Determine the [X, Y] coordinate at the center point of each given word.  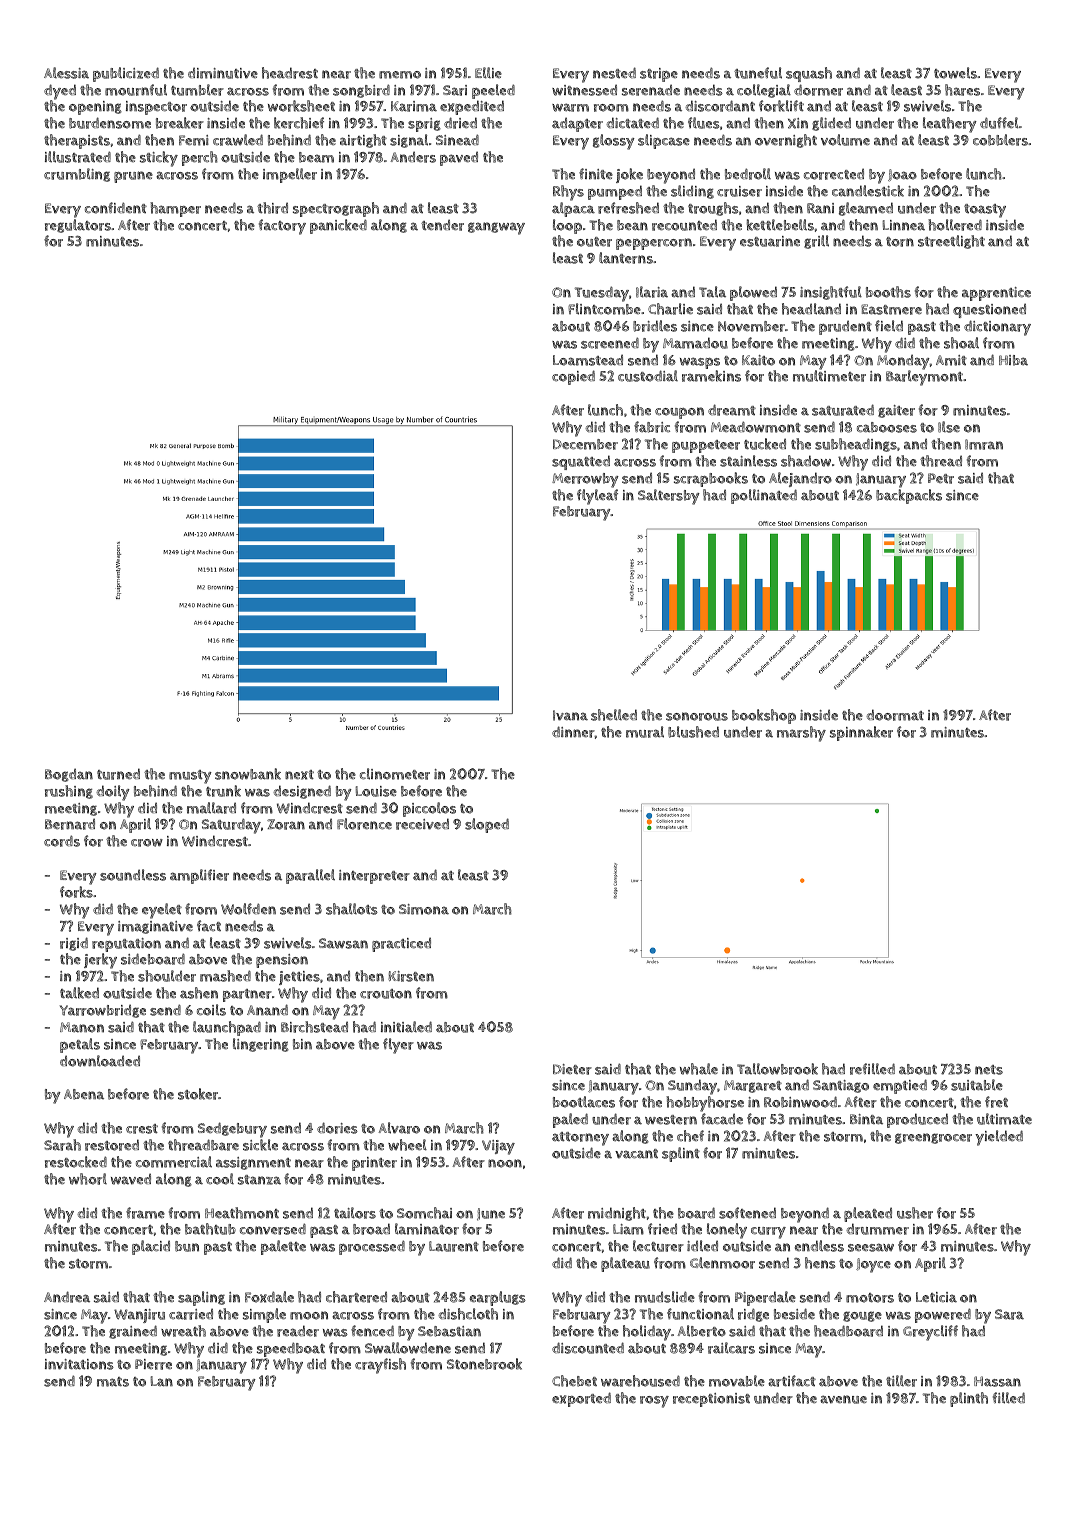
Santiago [841, 1086]
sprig [424, 125]
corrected [834, 174]
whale [699, 1069]
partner [247, 995]
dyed [60, 92]
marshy [801, 734]
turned [118, 774]
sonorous [697, 716]
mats [113, 1382]
